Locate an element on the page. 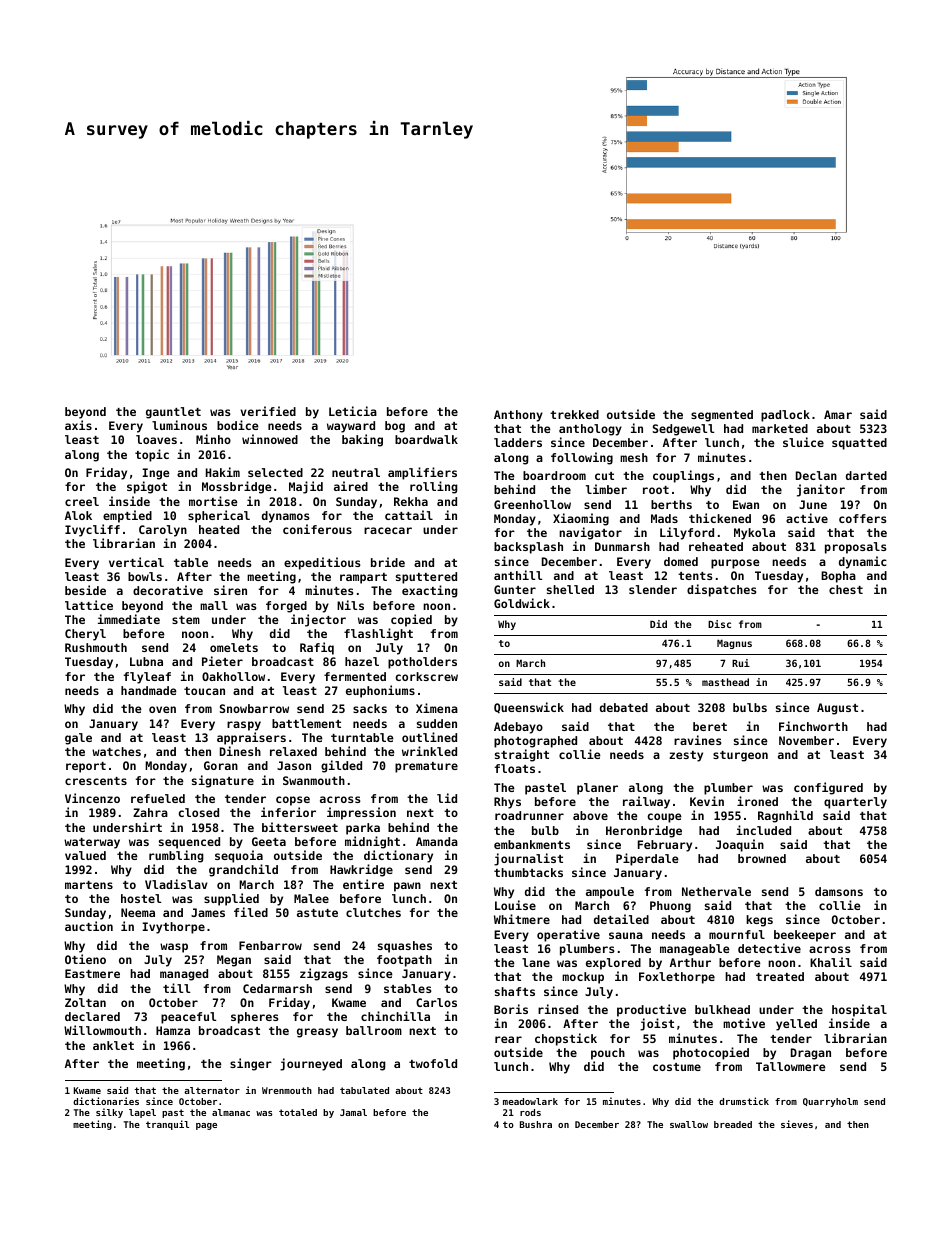 Image resolution: width=952 pixels, height=1233 pixels. coupe is located at coordinates (665, 818).
